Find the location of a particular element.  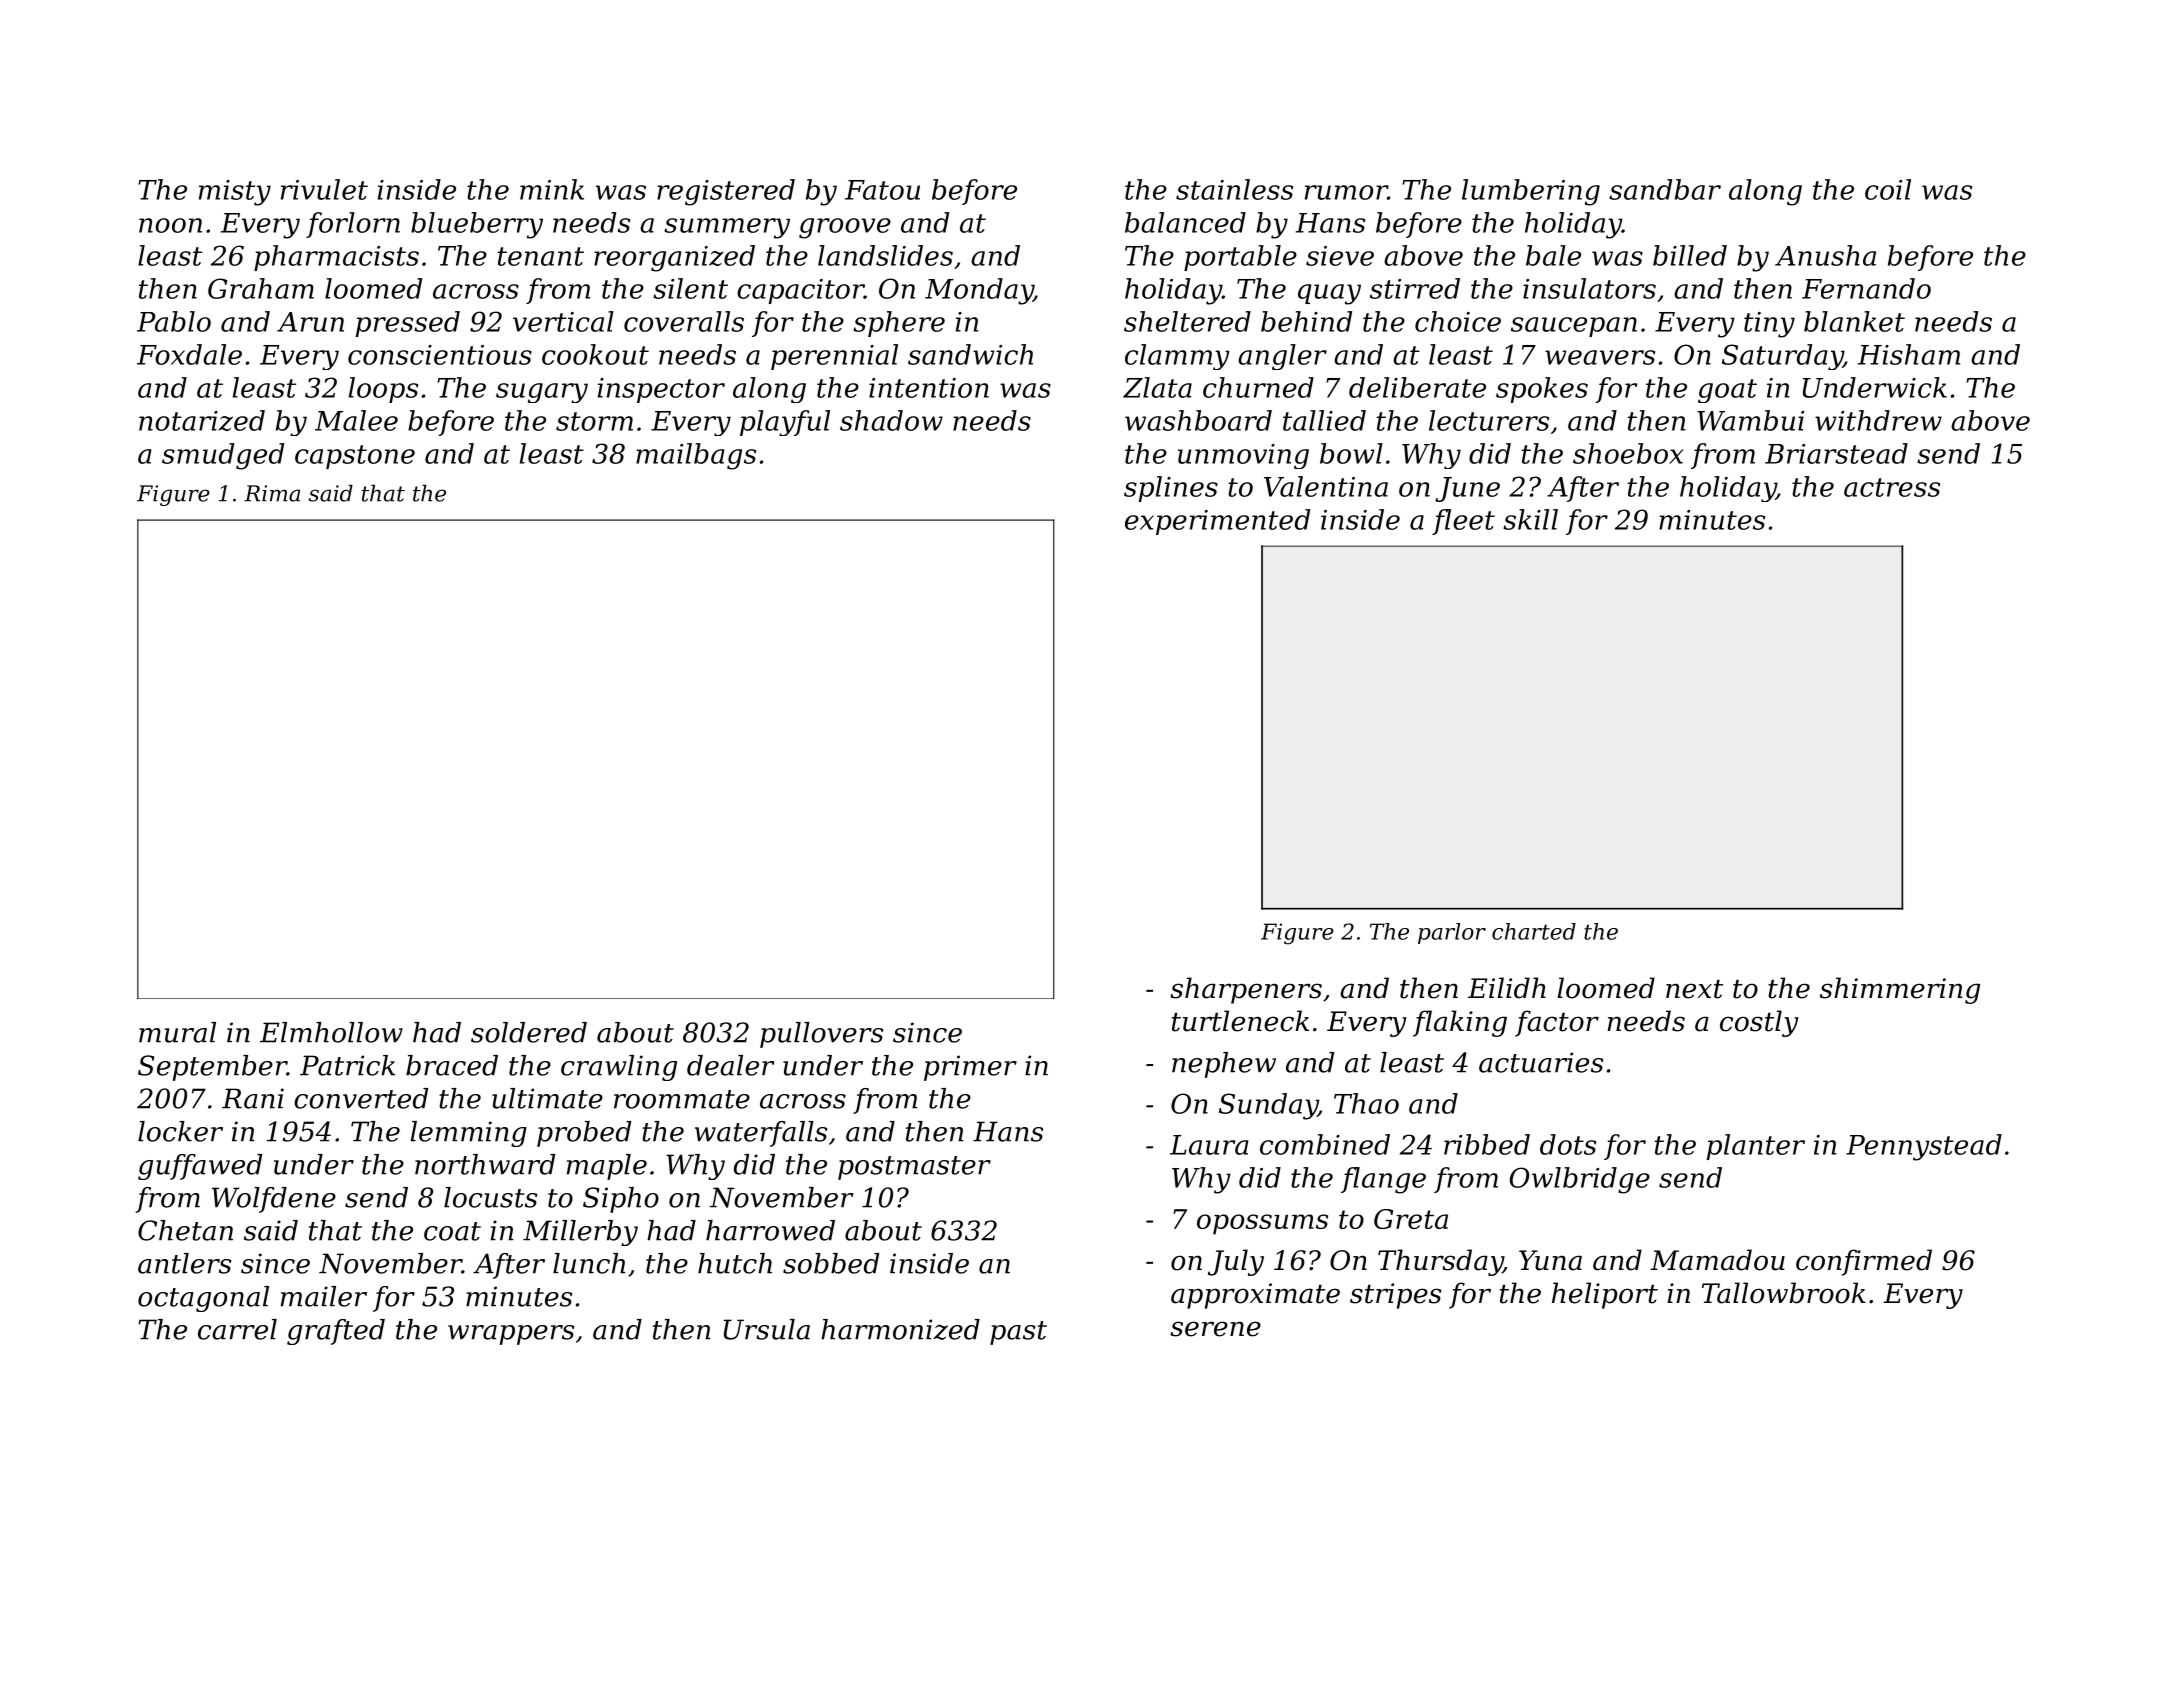

carrel is located at coordinates (237, 1329).
